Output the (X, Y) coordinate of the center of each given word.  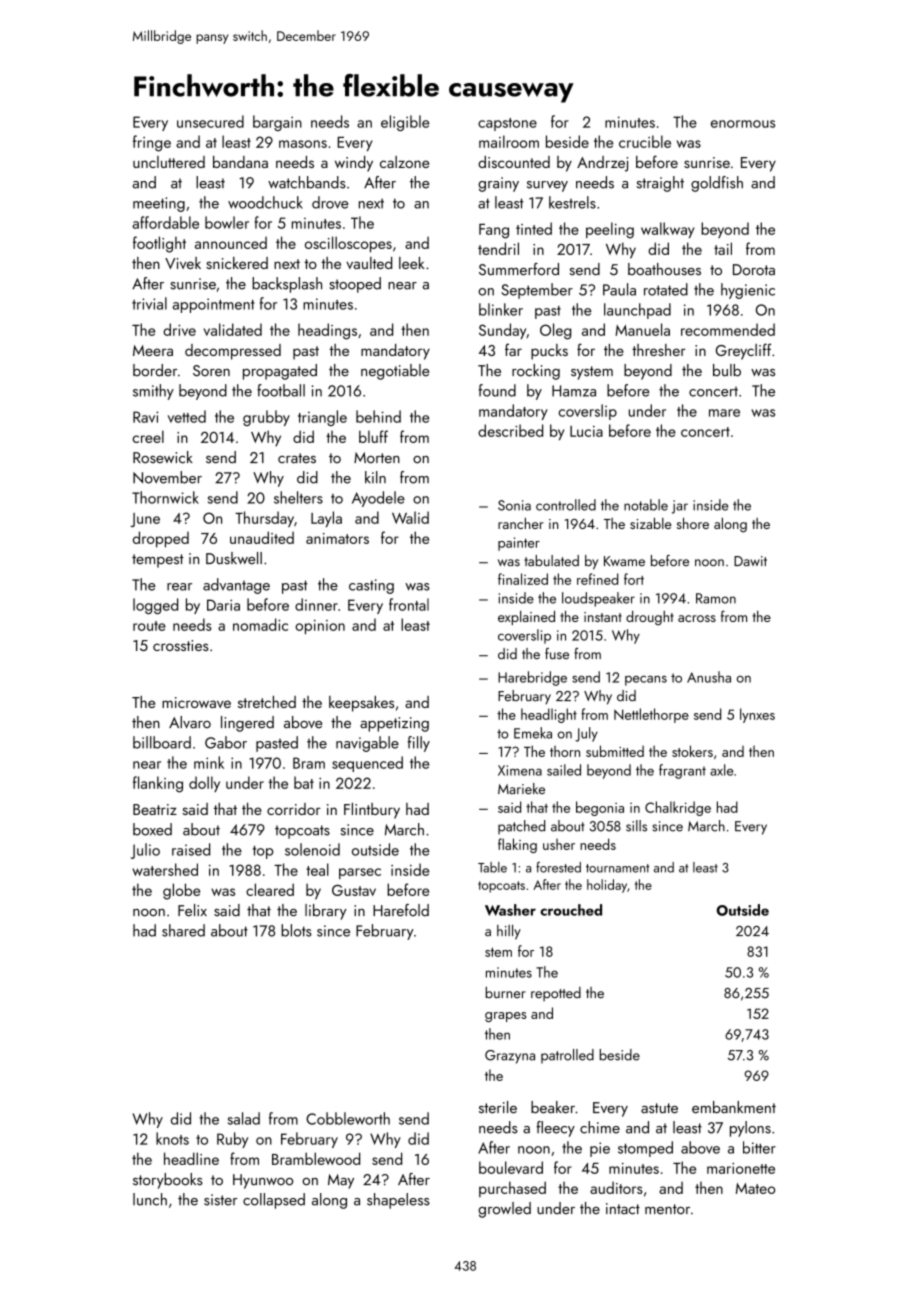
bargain (277, 123)
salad (244, 1118)
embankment (734, 1107)
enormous (743, 124)
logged (155, 606)
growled (504, 1210)
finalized (523, 579)
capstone (507, 124)
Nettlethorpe (651, 715)
